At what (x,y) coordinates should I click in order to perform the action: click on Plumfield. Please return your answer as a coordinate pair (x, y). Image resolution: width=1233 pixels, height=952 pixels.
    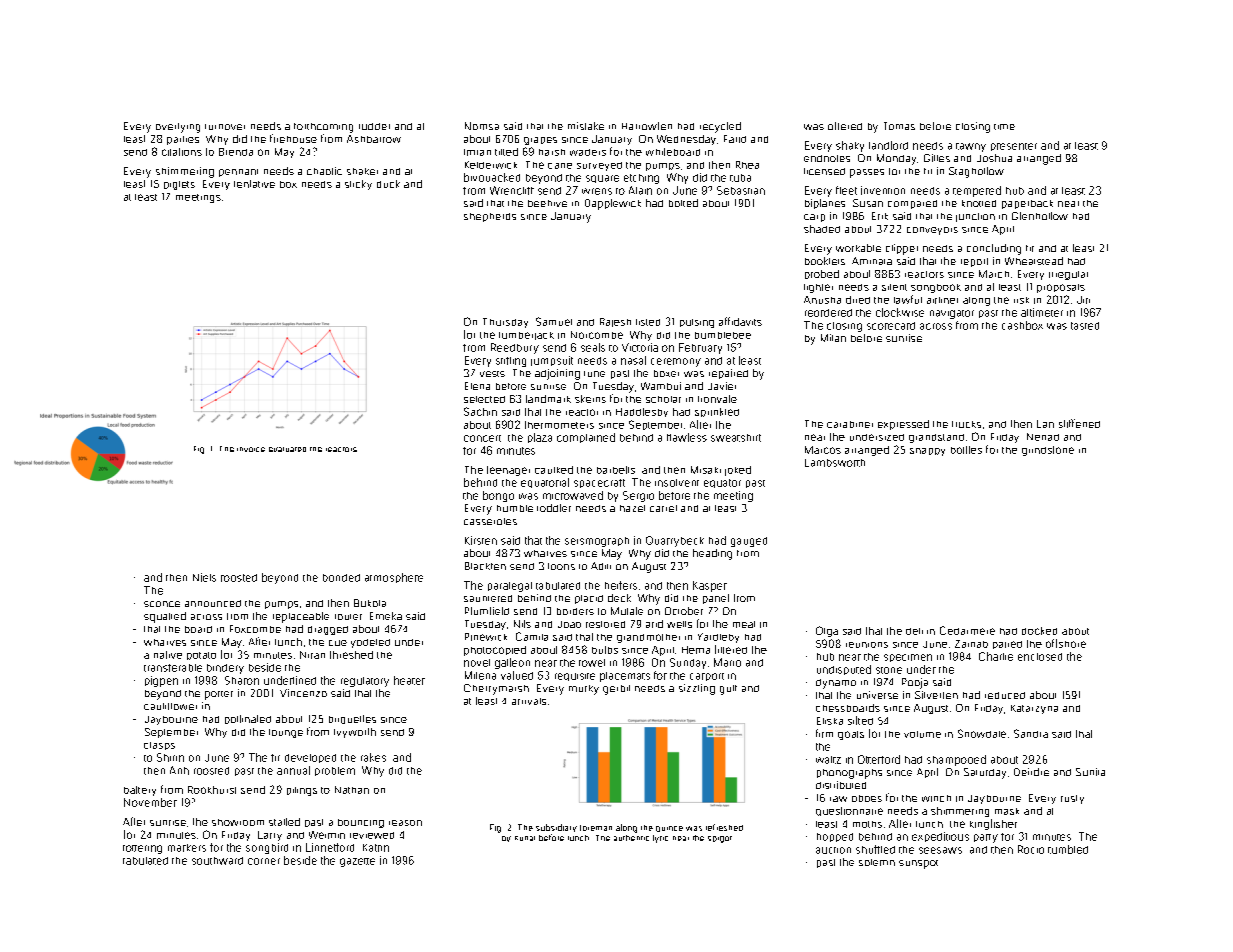
    Looking at the image, I should click on (487, 611).
